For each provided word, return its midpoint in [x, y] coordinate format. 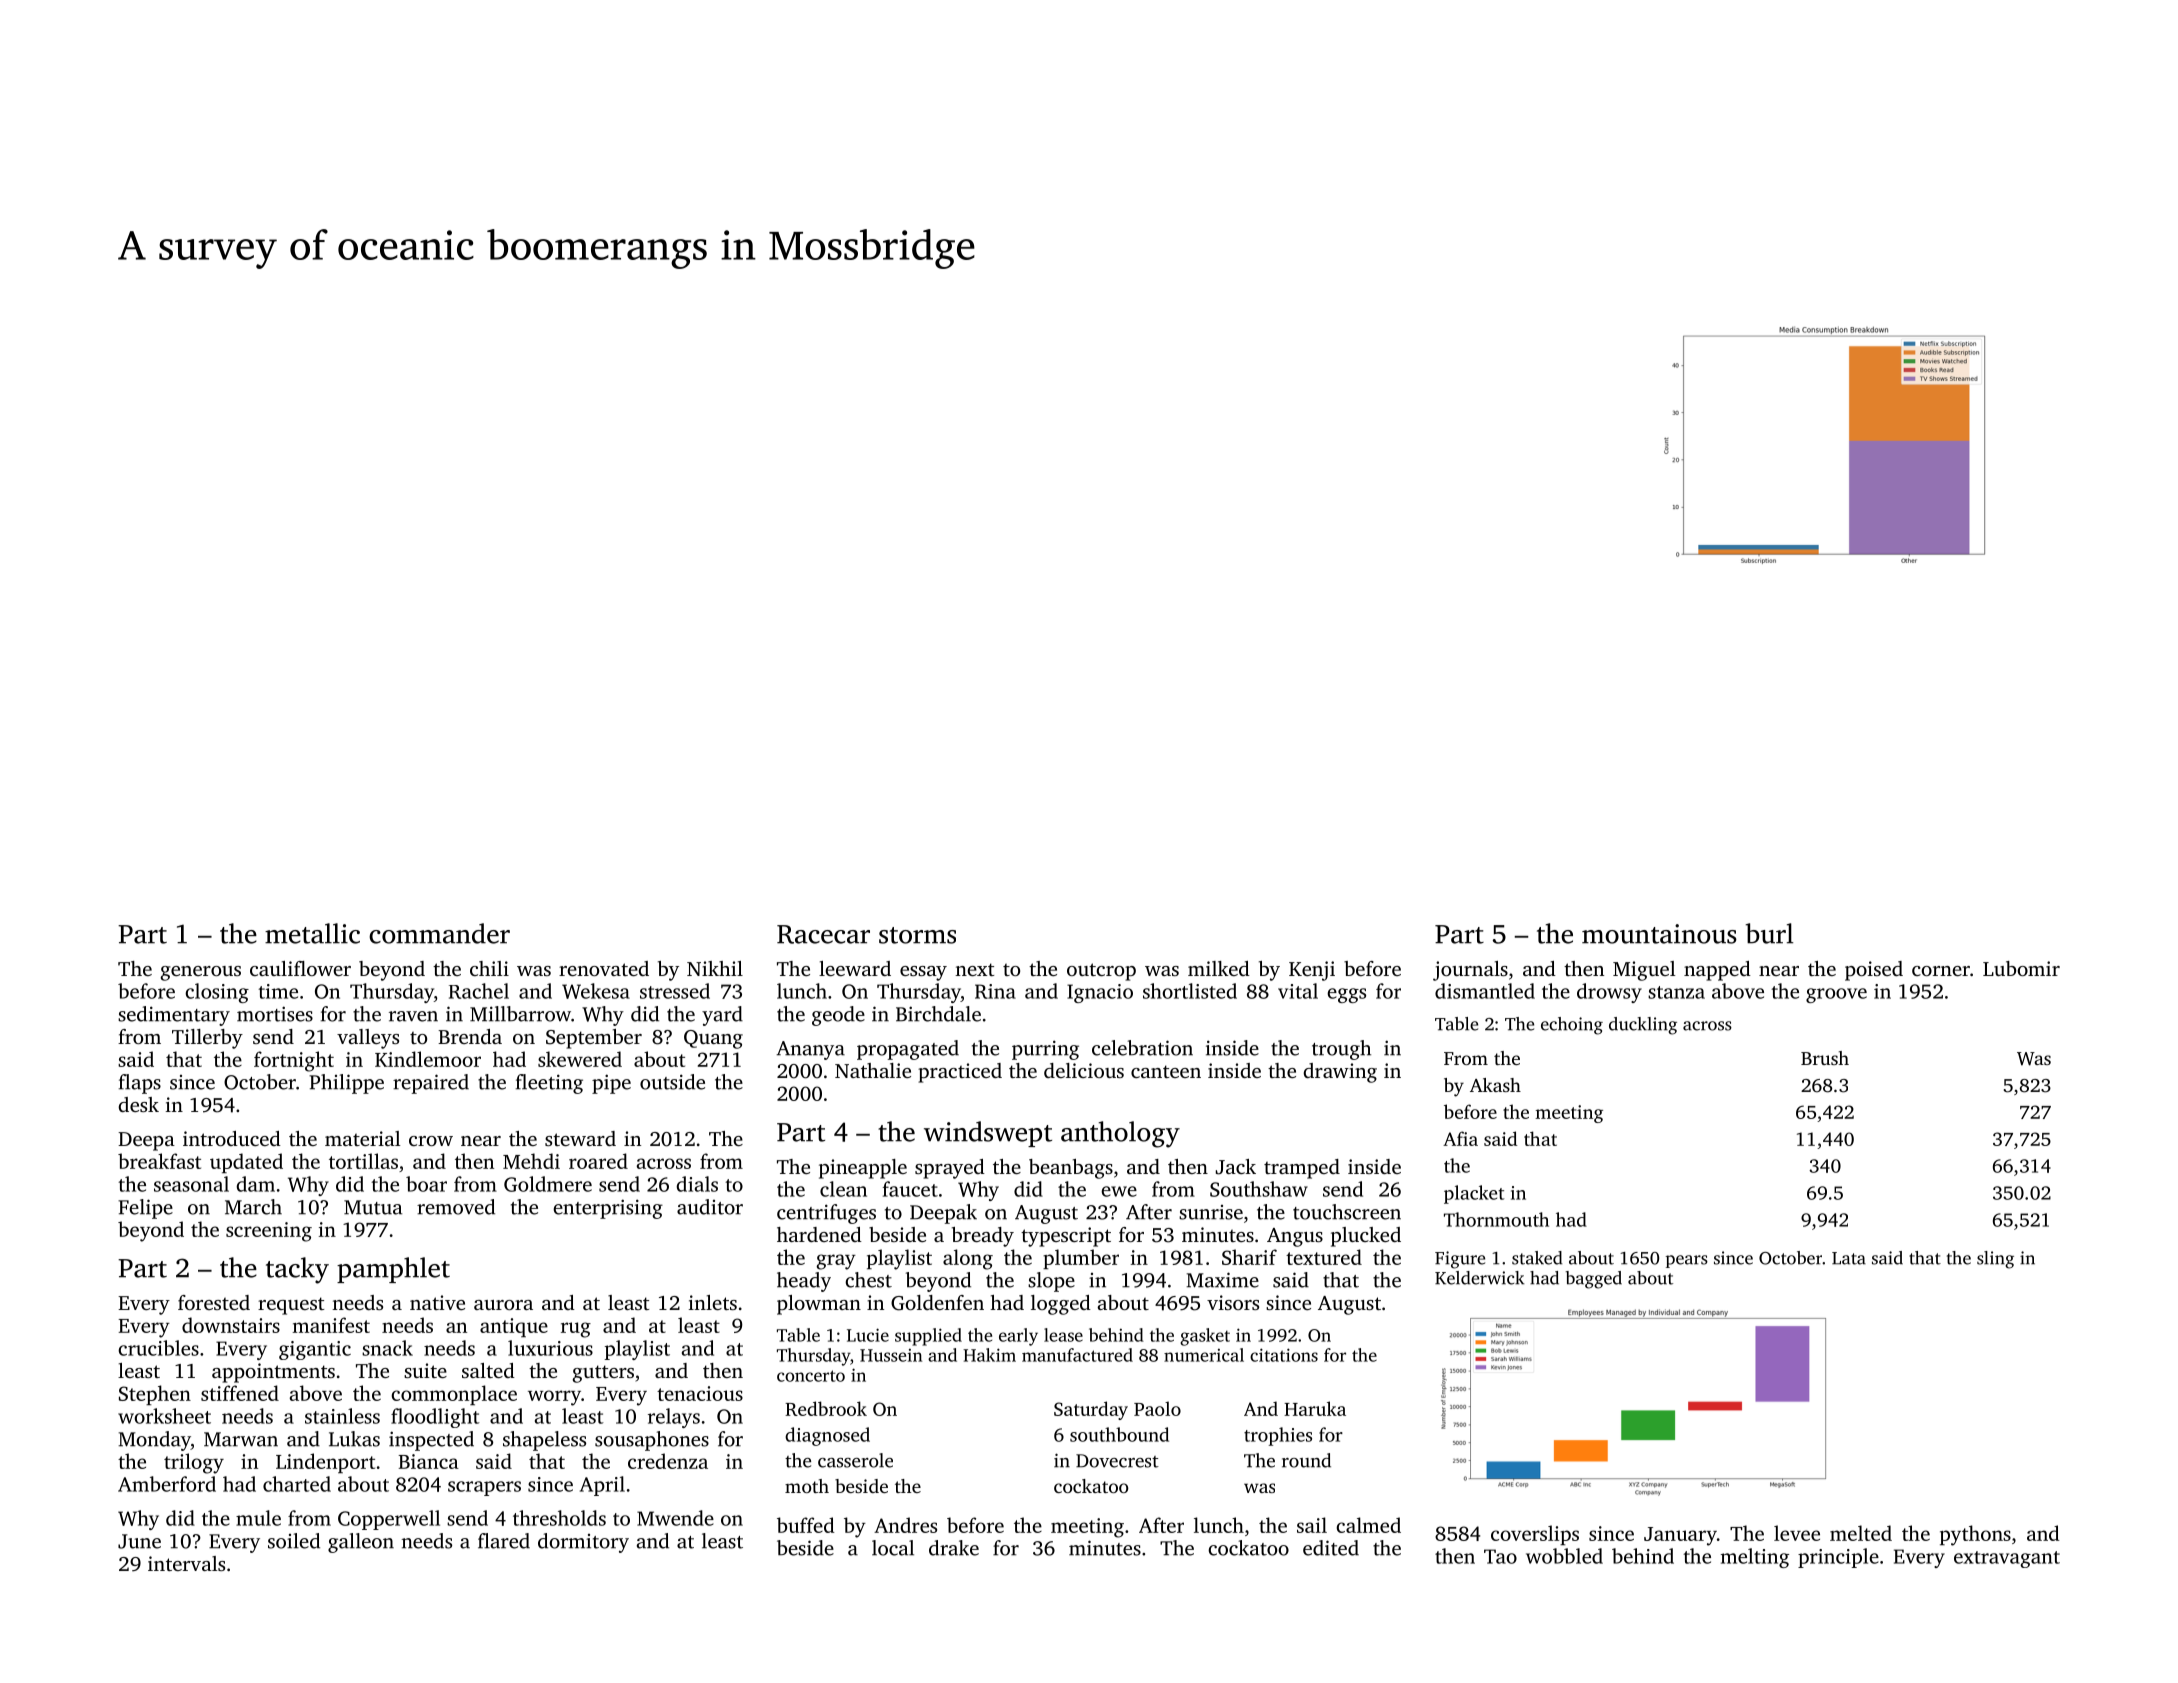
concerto [811, 1376]
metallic [312, 933]
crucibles [158, 1348]
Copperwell [389, 1520]
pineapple [863, 1169]
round [1306, 1460]
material [363, 1138]
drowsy [1609, 993]
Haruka [1315, 1408]
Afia [1460, 1138]
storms [917, 935]
